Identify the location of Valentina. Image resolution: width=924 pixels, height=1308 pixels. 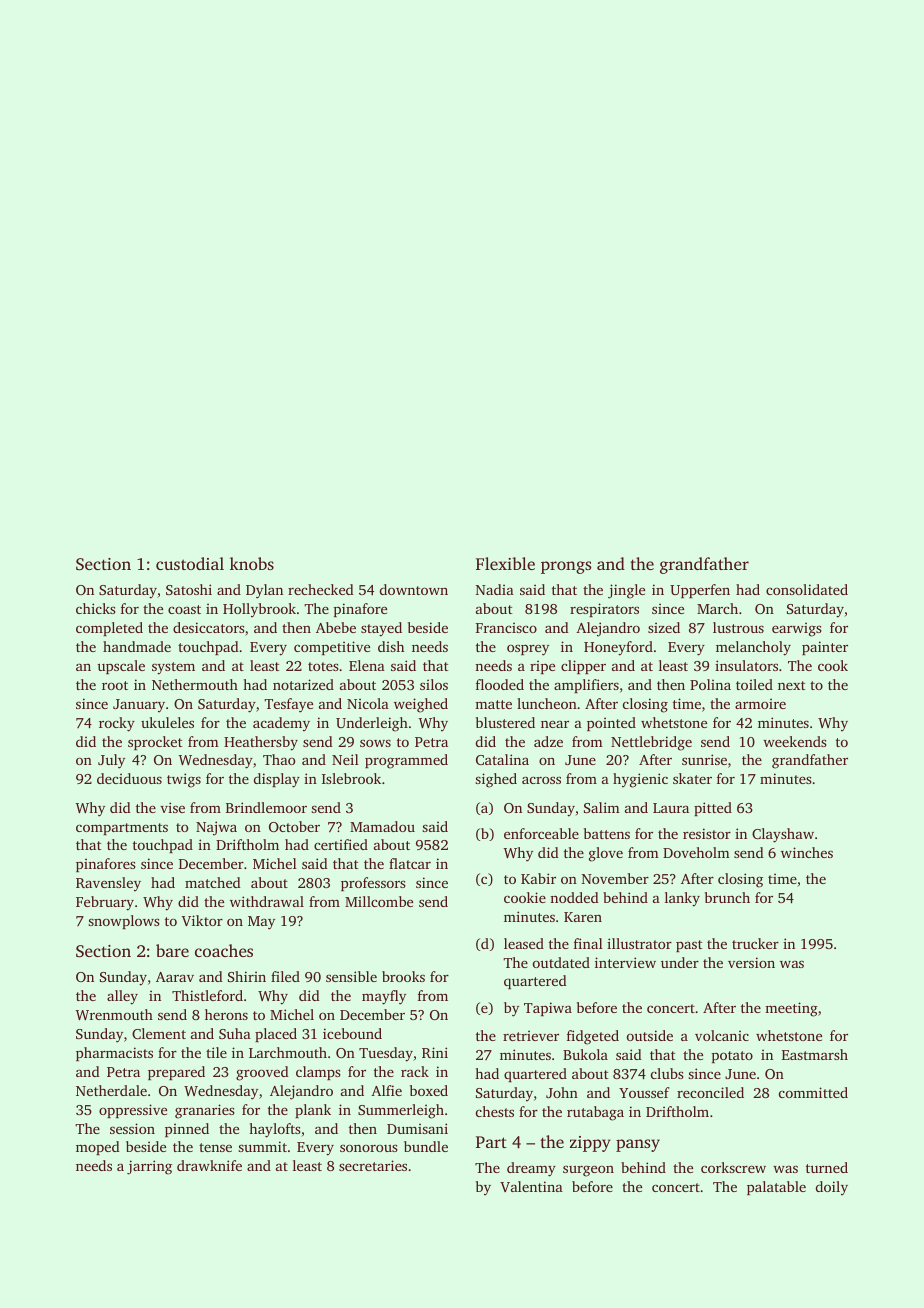
(531, 1186).
